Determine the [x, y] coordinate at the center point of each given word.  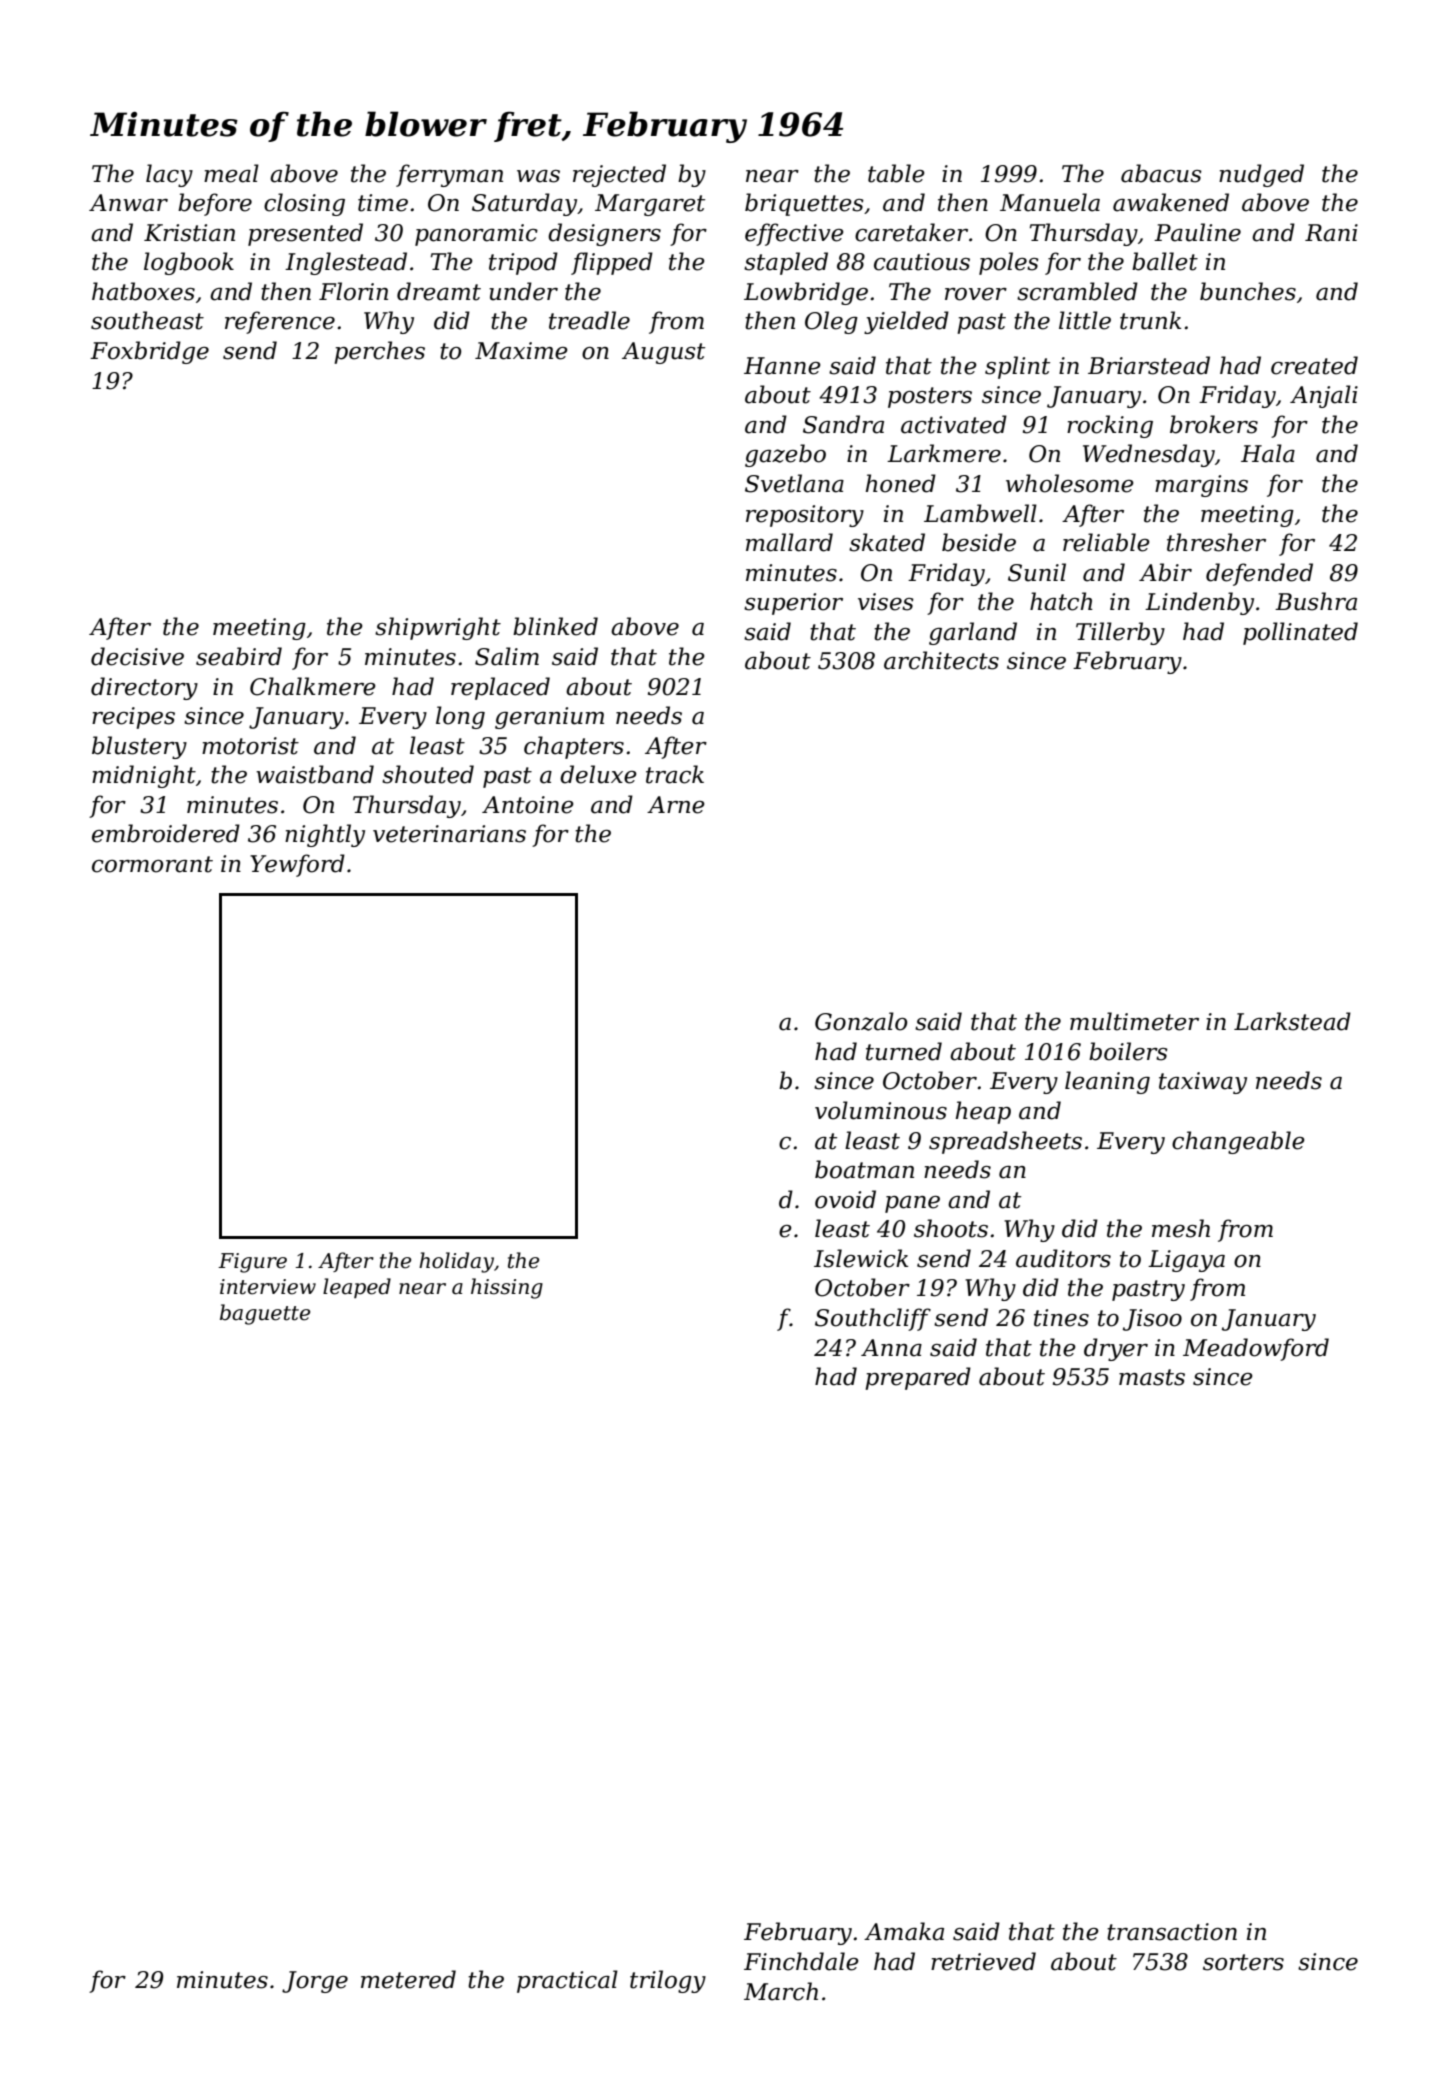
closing [304, 204]
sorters [1243, 1962]
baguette [265, 1314]
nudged [1261, 175]
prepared [918, 1378]
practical [567, 1981]
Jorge [315, 1982]
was [538, 176]
